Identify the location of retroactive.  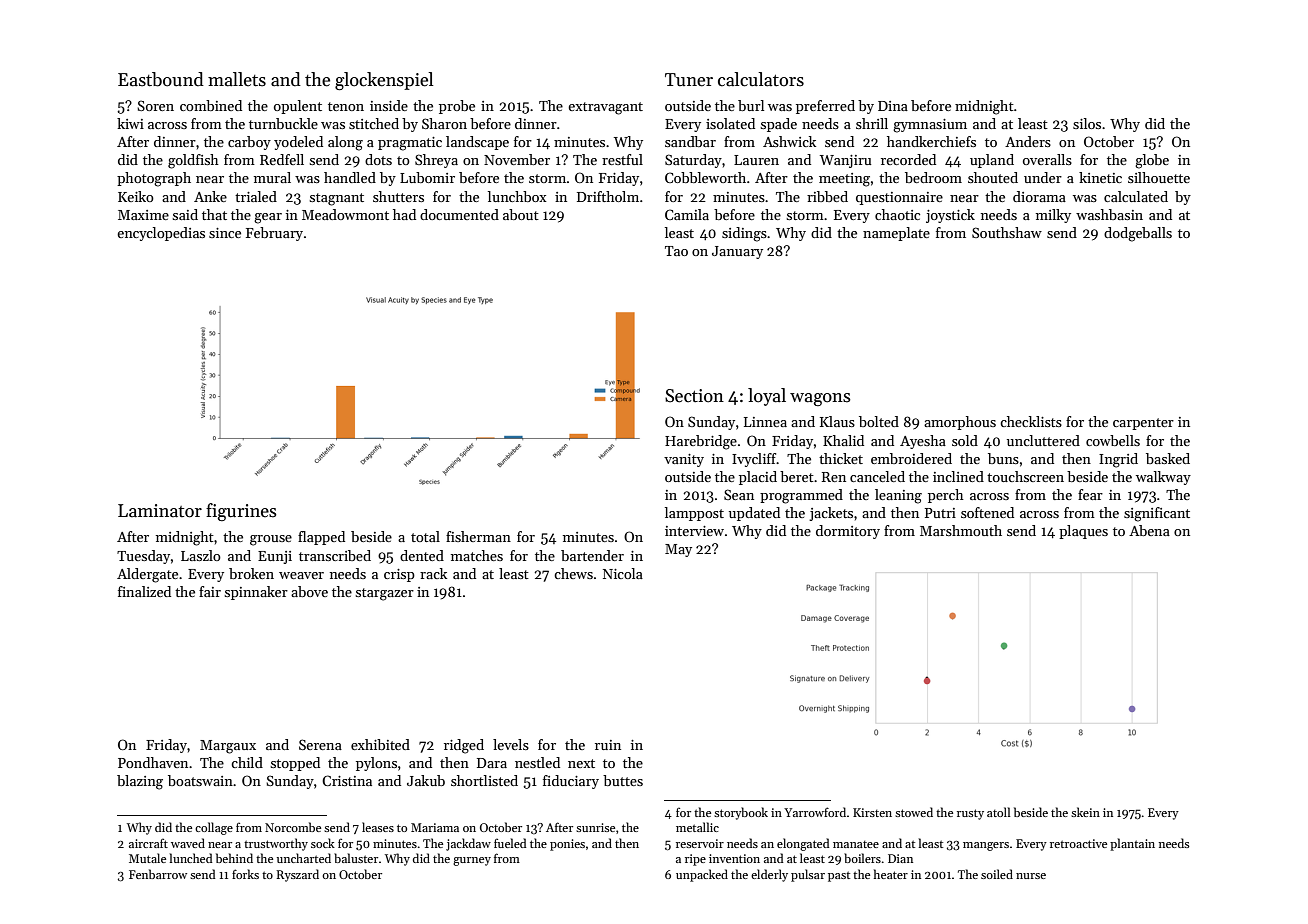
(1078, 843).
